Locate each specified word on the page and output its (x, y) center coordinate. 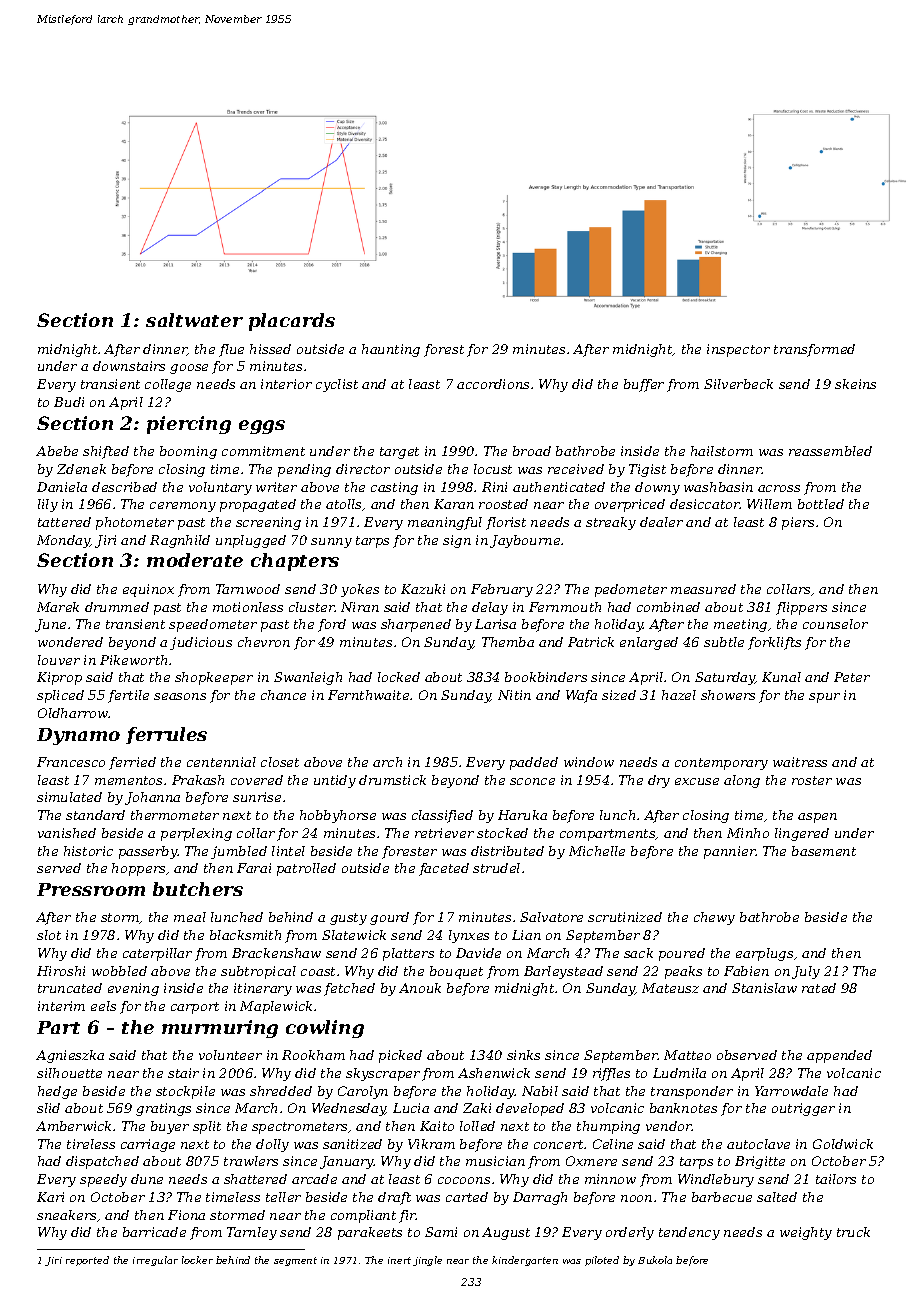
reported (87, 1261)
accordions (493, 384)
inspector (738, 350)
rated (819, 988)
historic (88, 851)
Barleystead (563, 972)
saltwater (194, 320)
